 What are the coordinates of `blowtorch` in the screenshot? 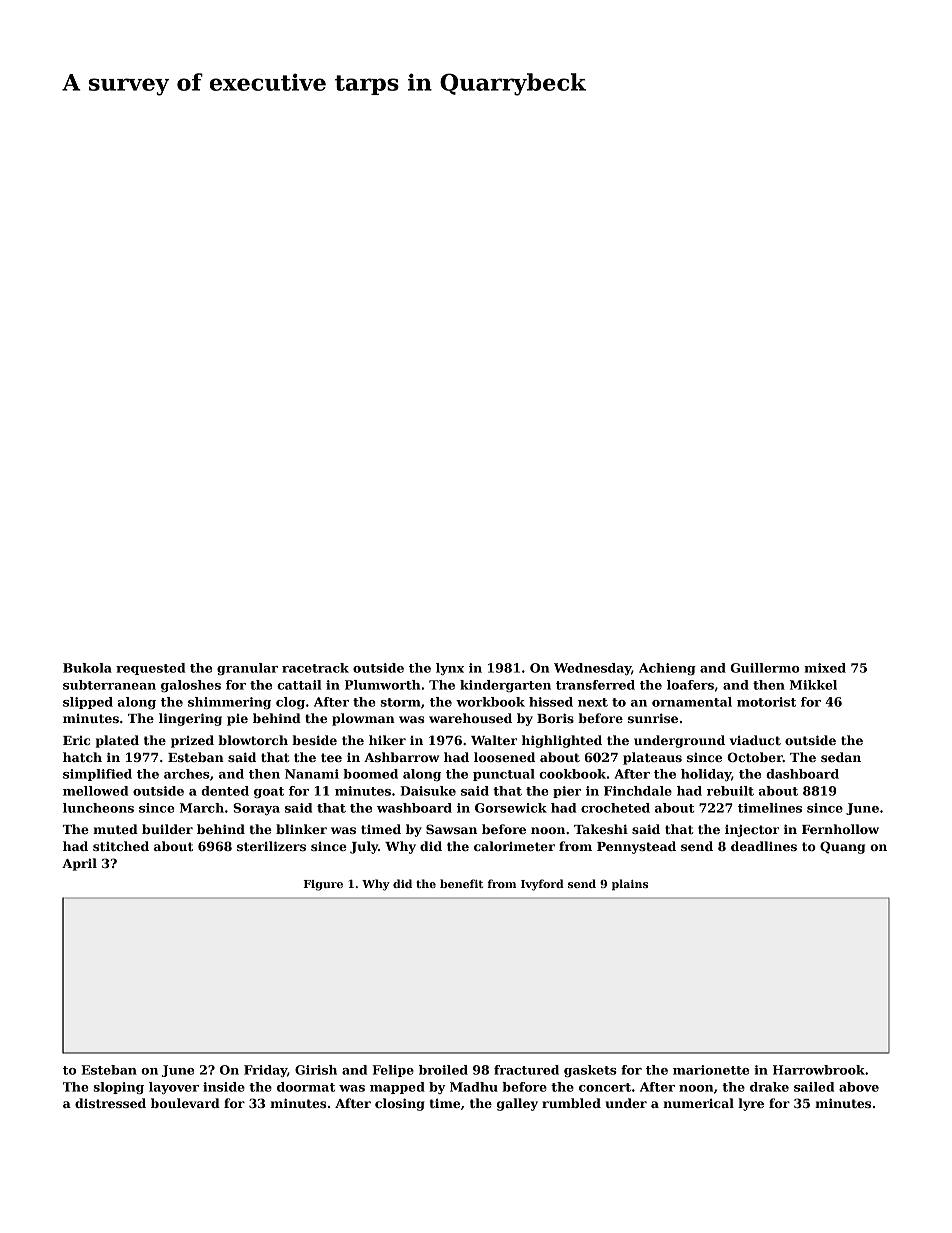 It's located at (253, 740).
